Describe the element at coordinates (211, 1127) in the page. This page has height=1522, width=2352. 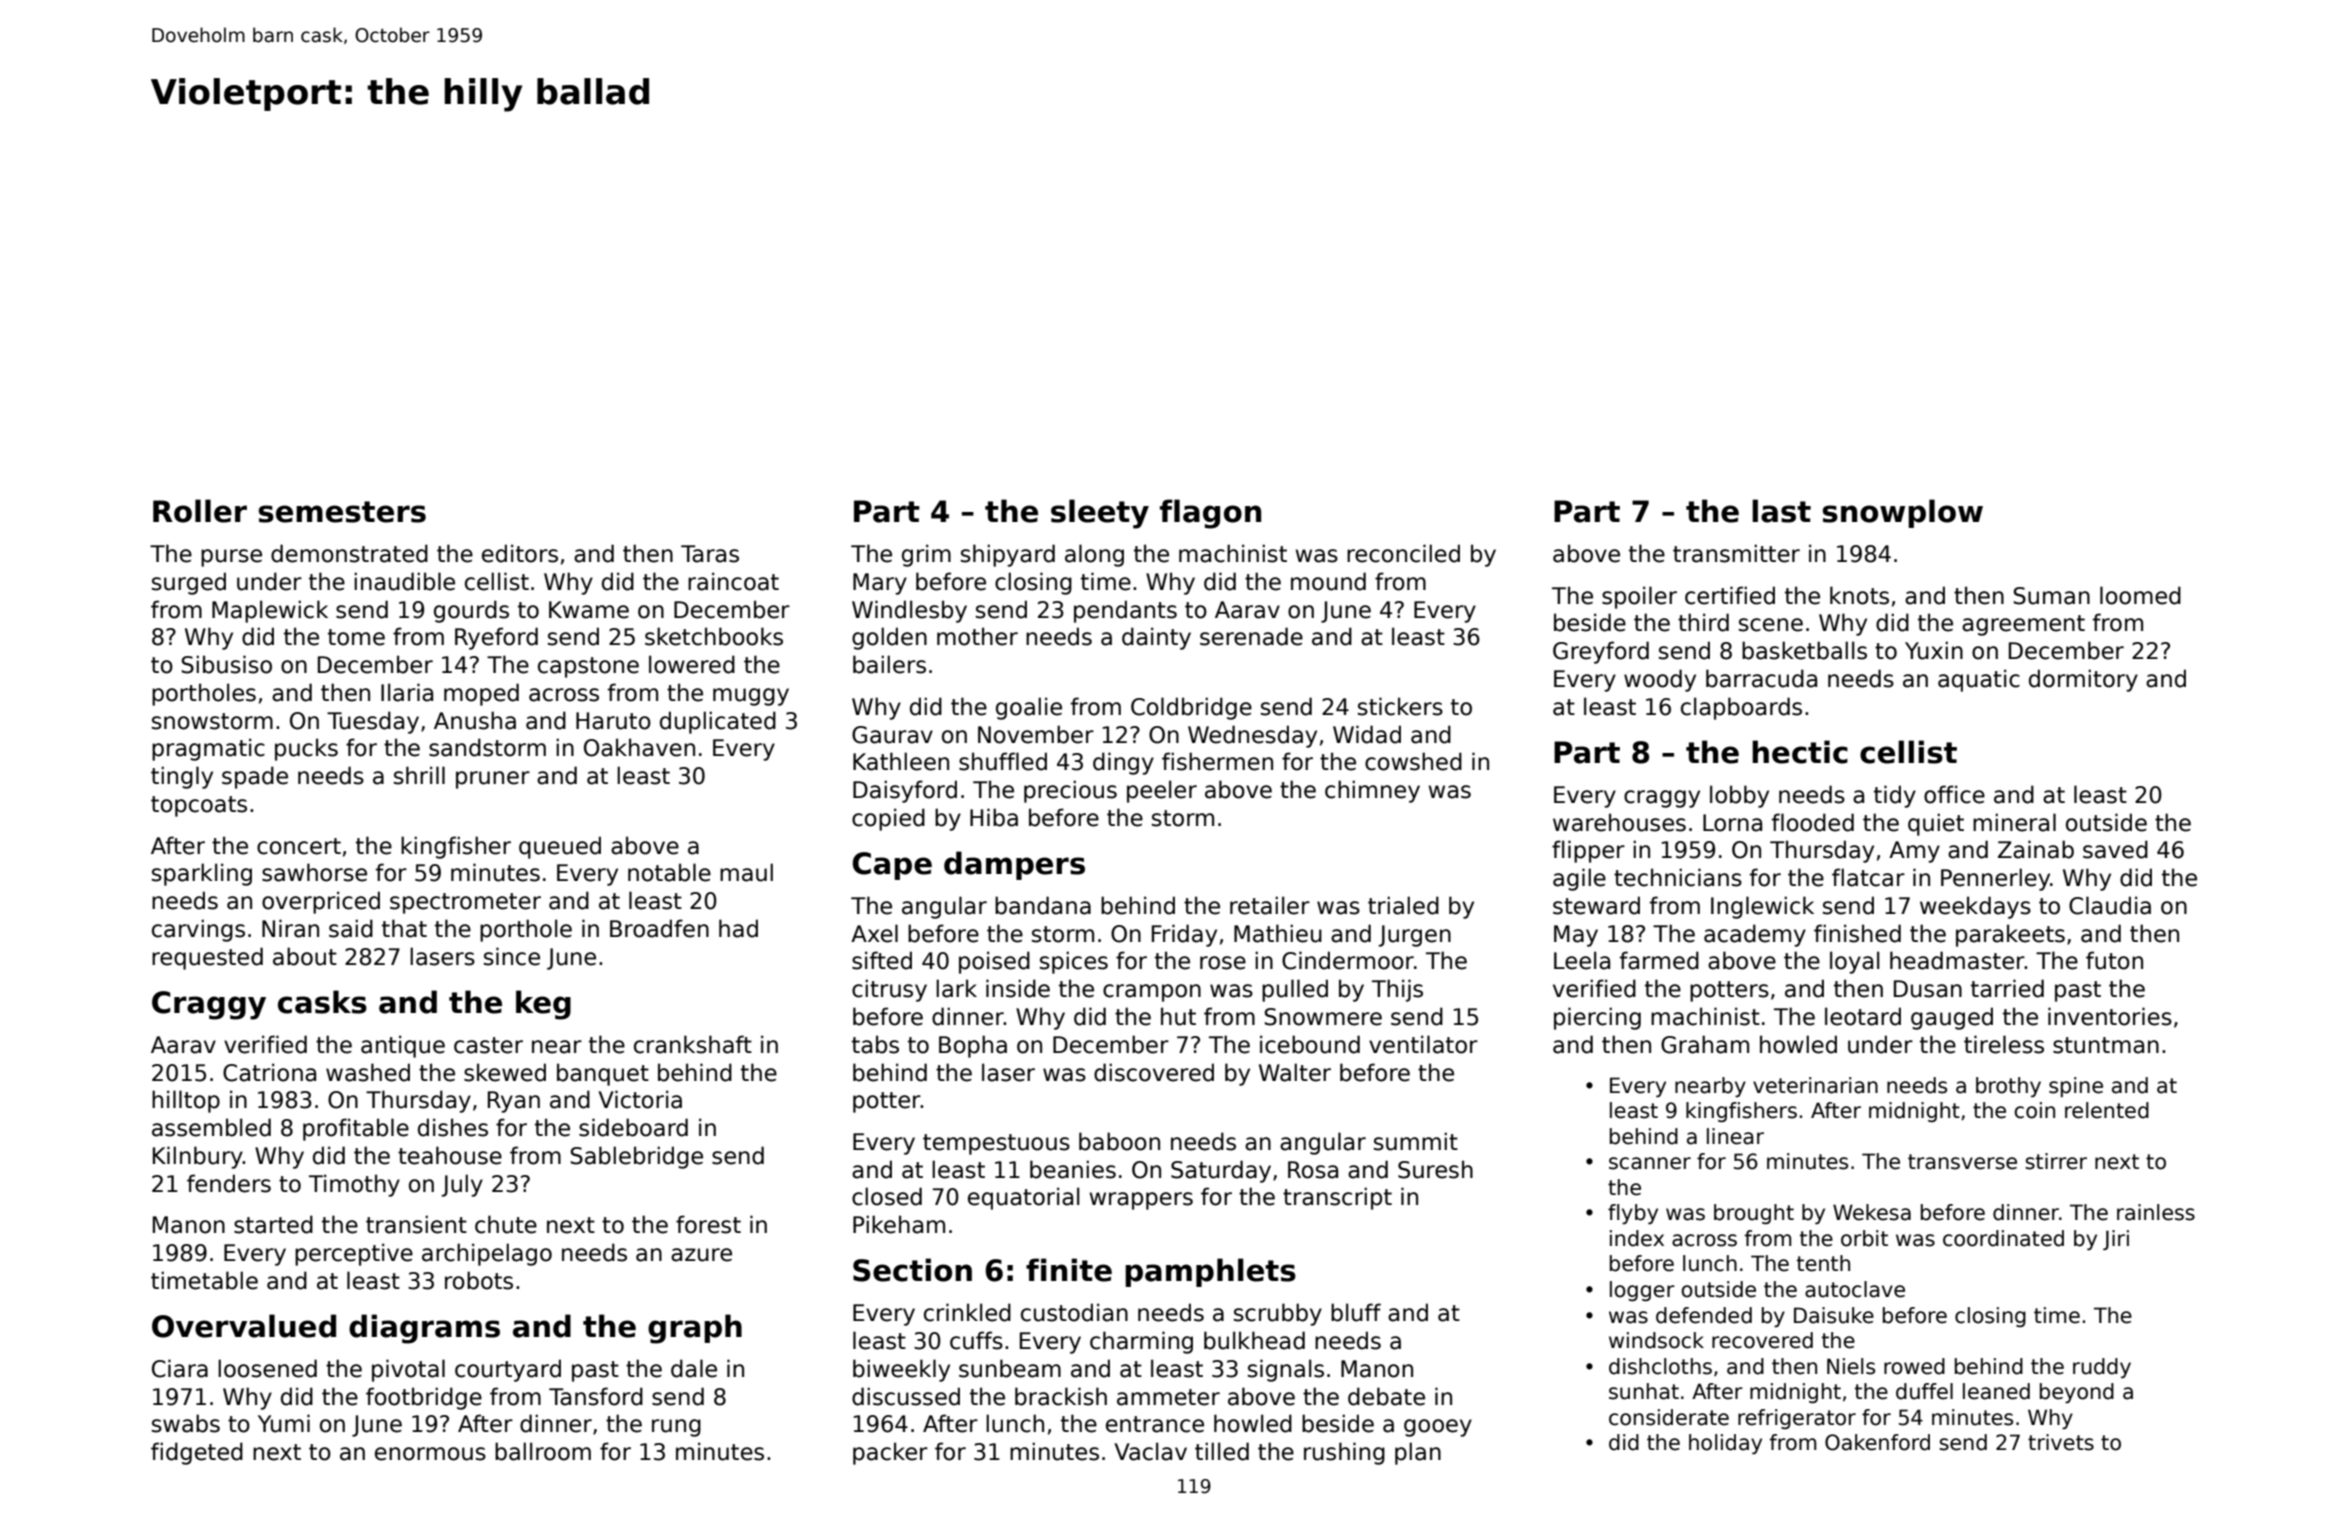
I see `assembled` at that location.
